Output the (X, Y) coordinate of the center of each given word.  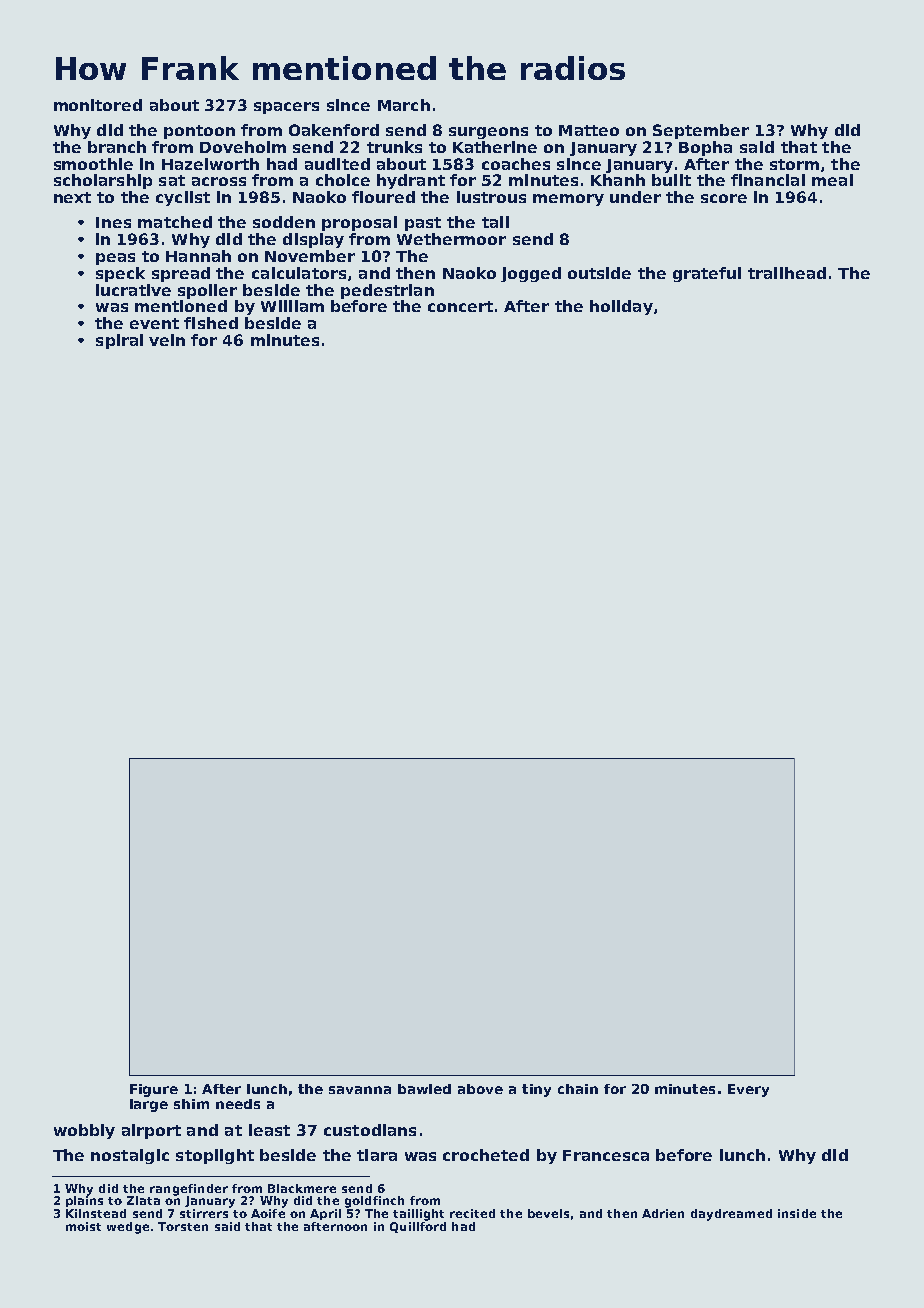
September (701, 131)
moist (83, 1226)
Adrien (663, 1213)
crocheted (486, 1155)
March (404, 105)
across (219, 181)
